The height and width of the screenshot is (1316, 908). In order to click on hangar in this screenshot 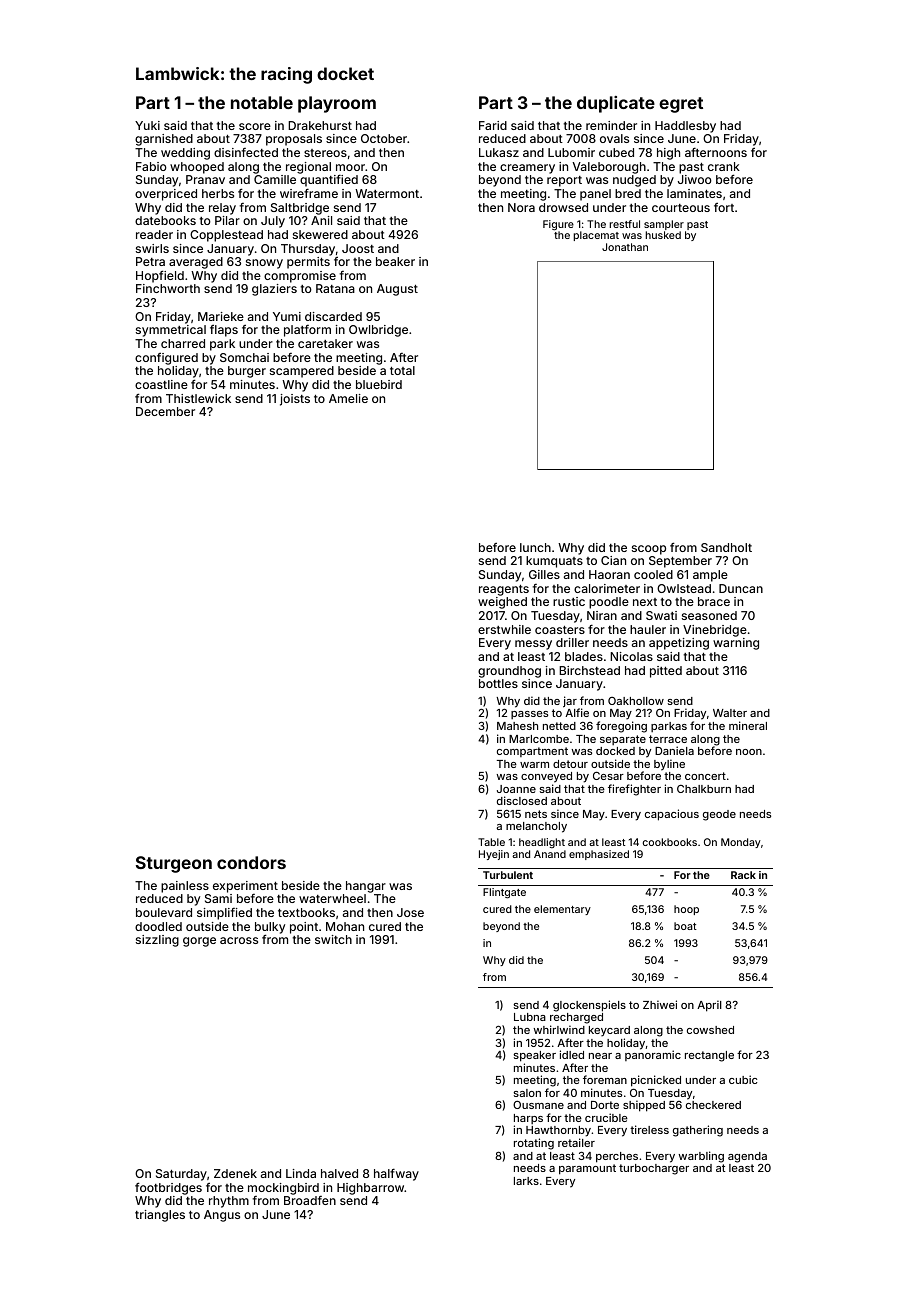, I will do `click(366, 887)`.
